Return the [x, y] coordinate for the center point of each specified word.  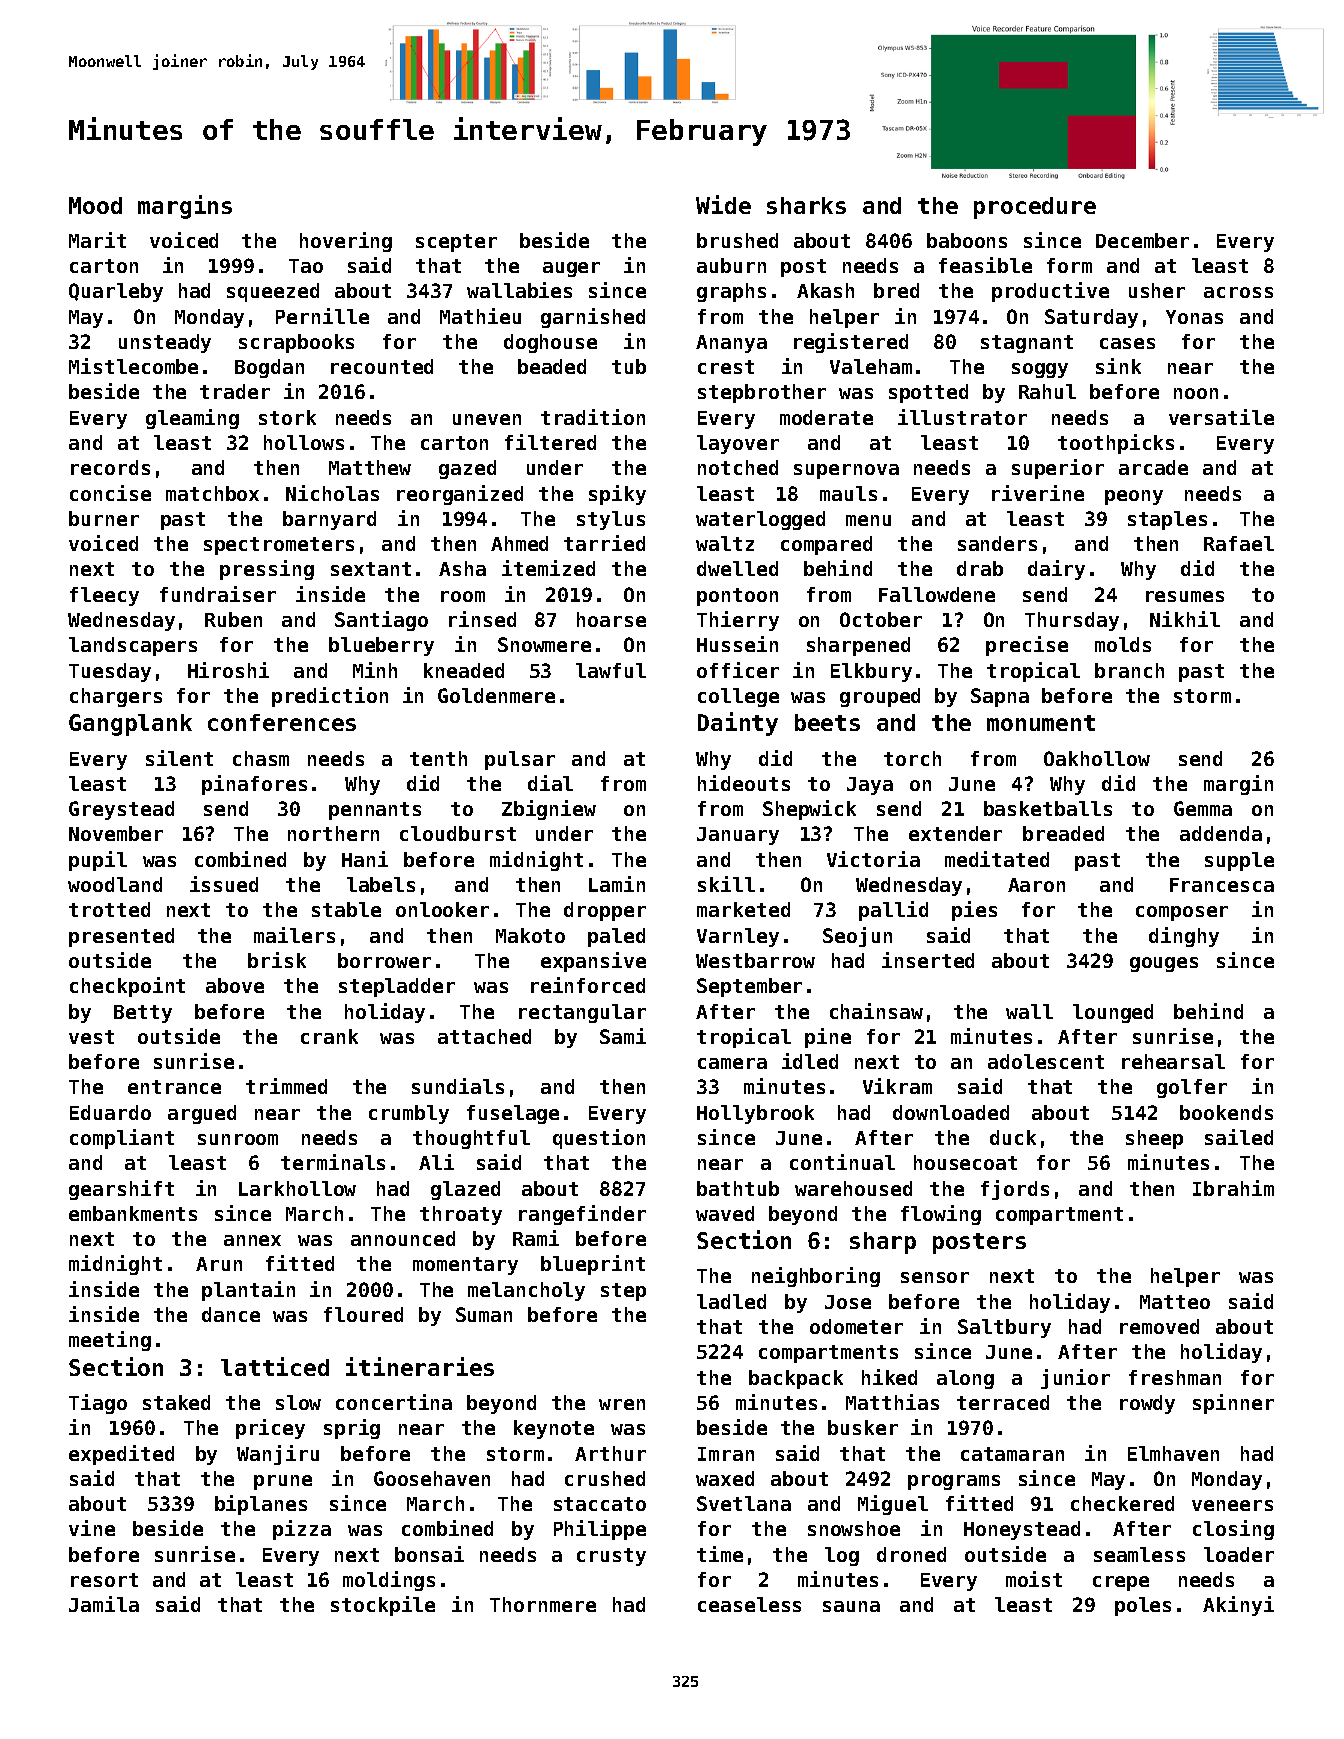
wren [622, 1404]
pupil [98, 861]
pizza [302, 1530]
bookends [1226, 1112]
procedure [1035, 208]
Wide [723, 204]
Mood [95, 205]
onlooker [442, 909]
